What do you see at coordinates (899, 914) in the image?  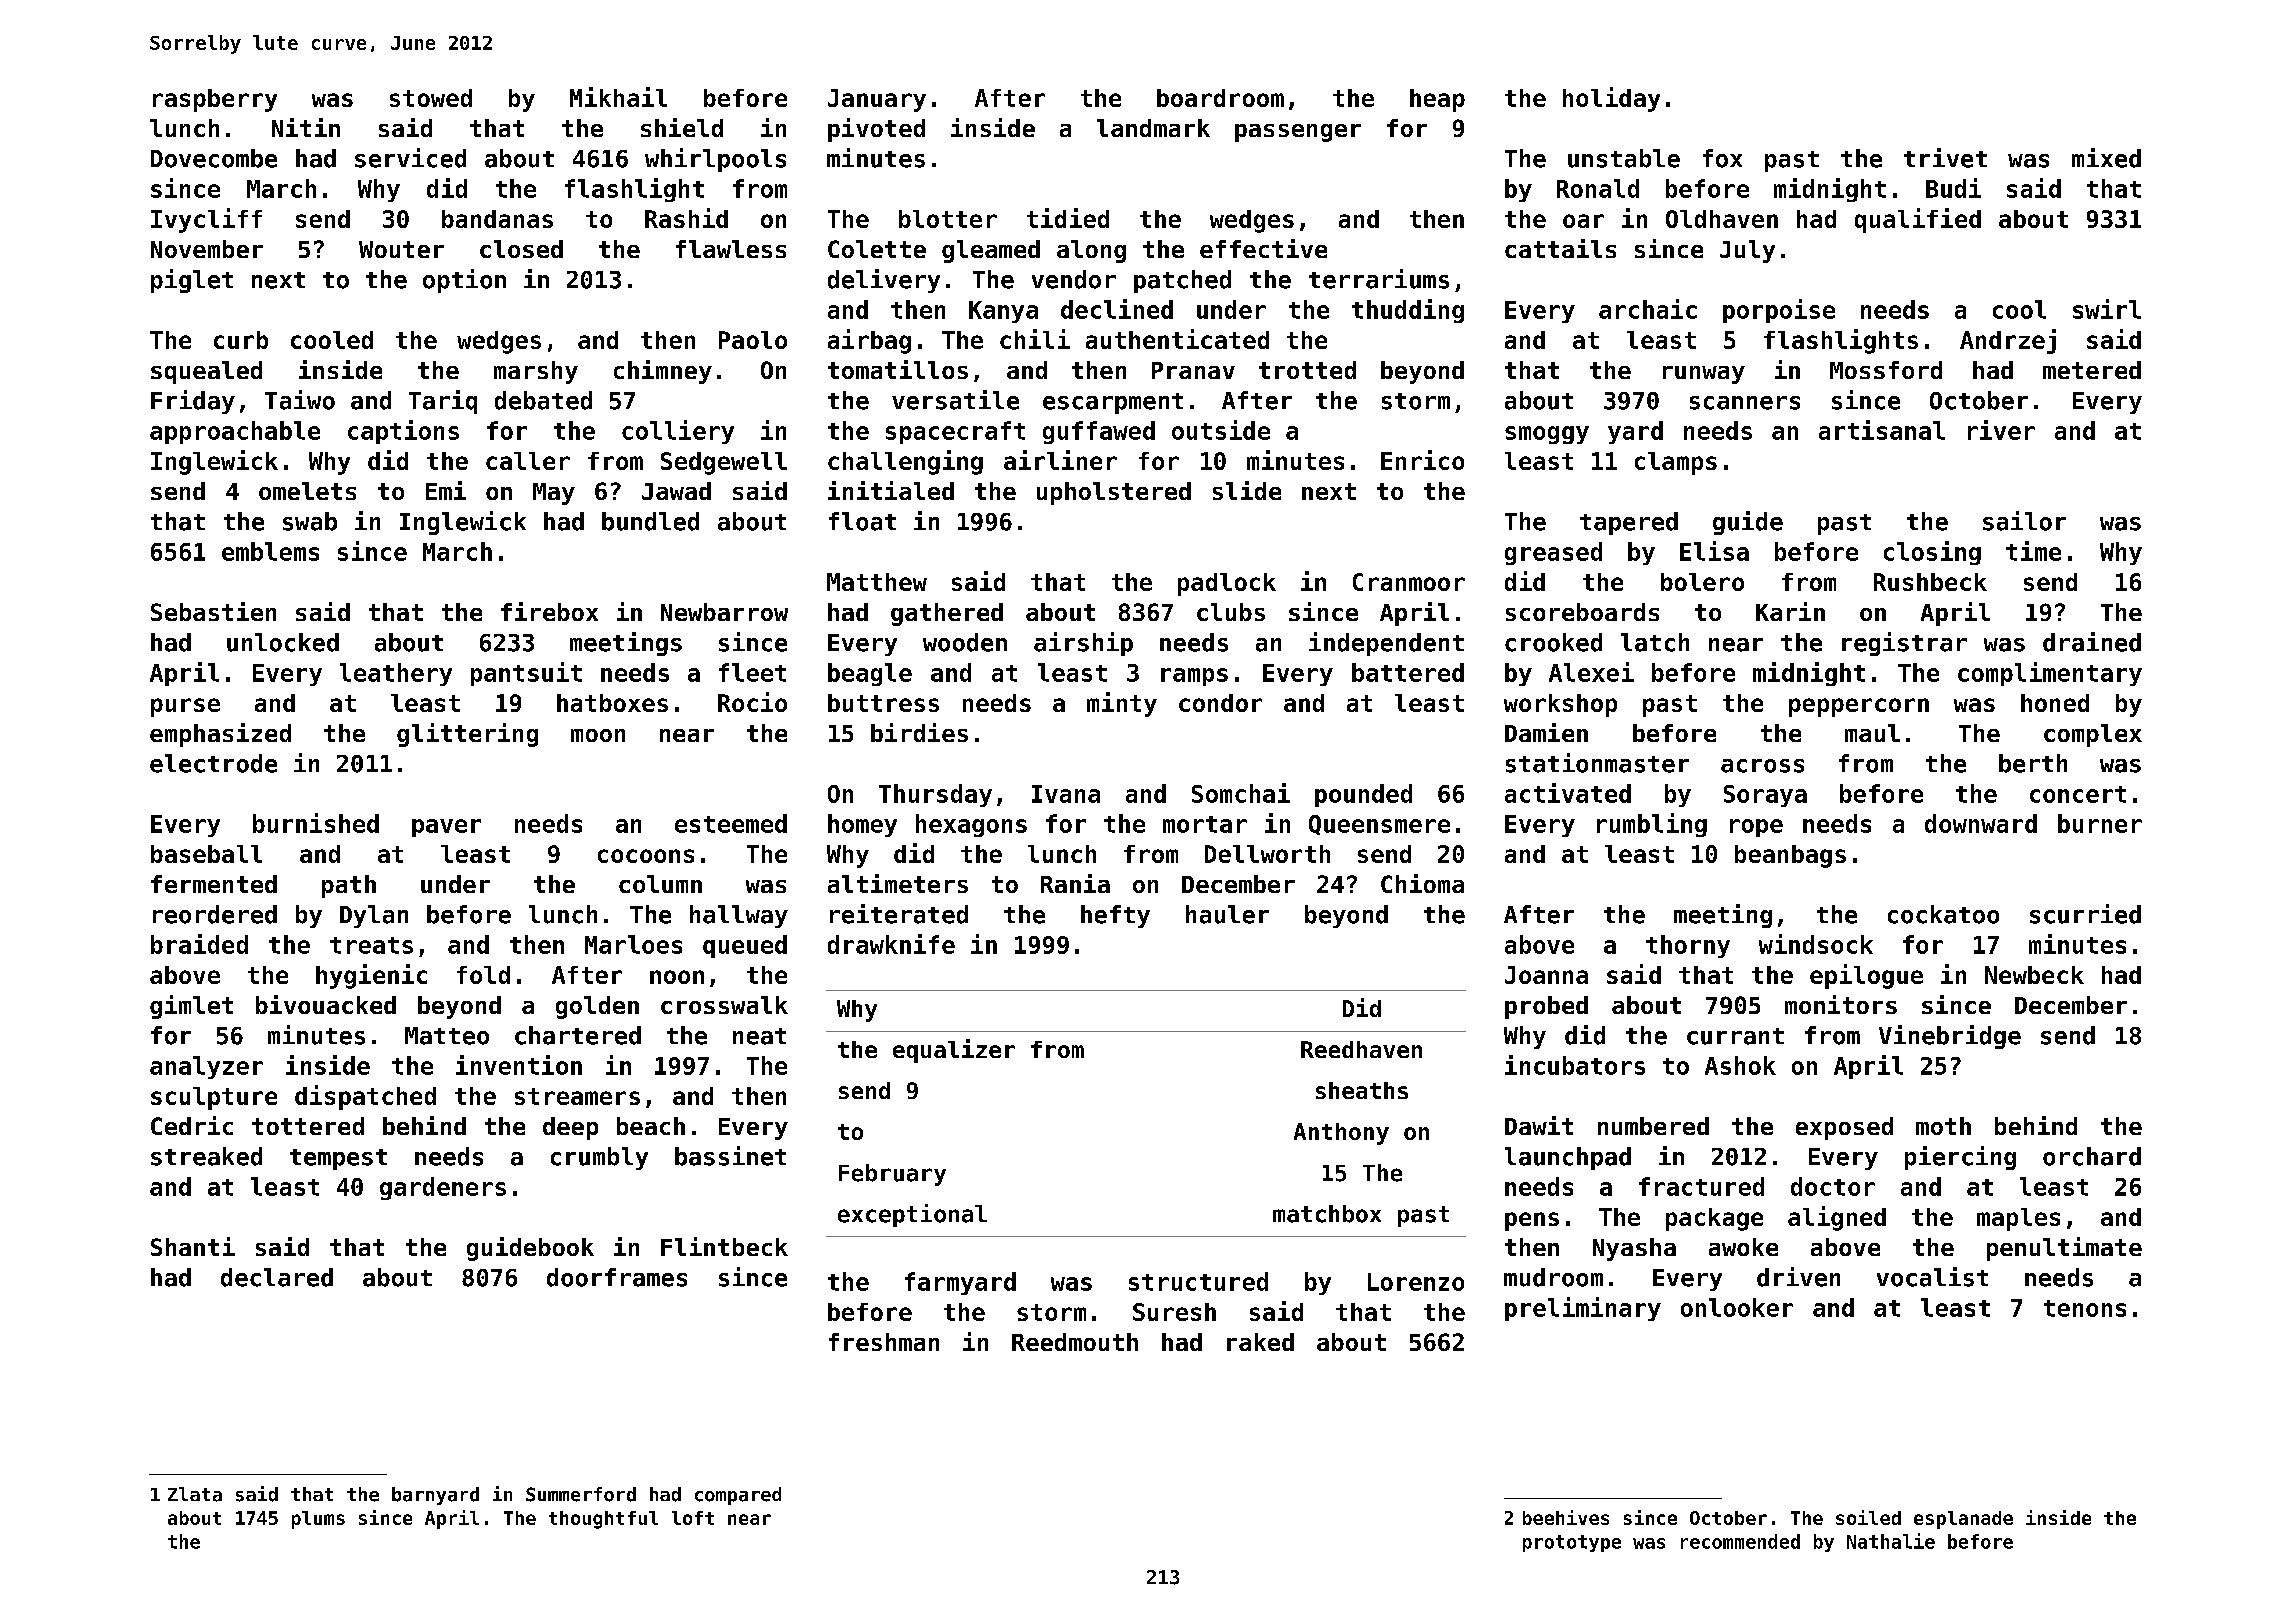 I see `reiterated` at bounding box center [899, 914].
